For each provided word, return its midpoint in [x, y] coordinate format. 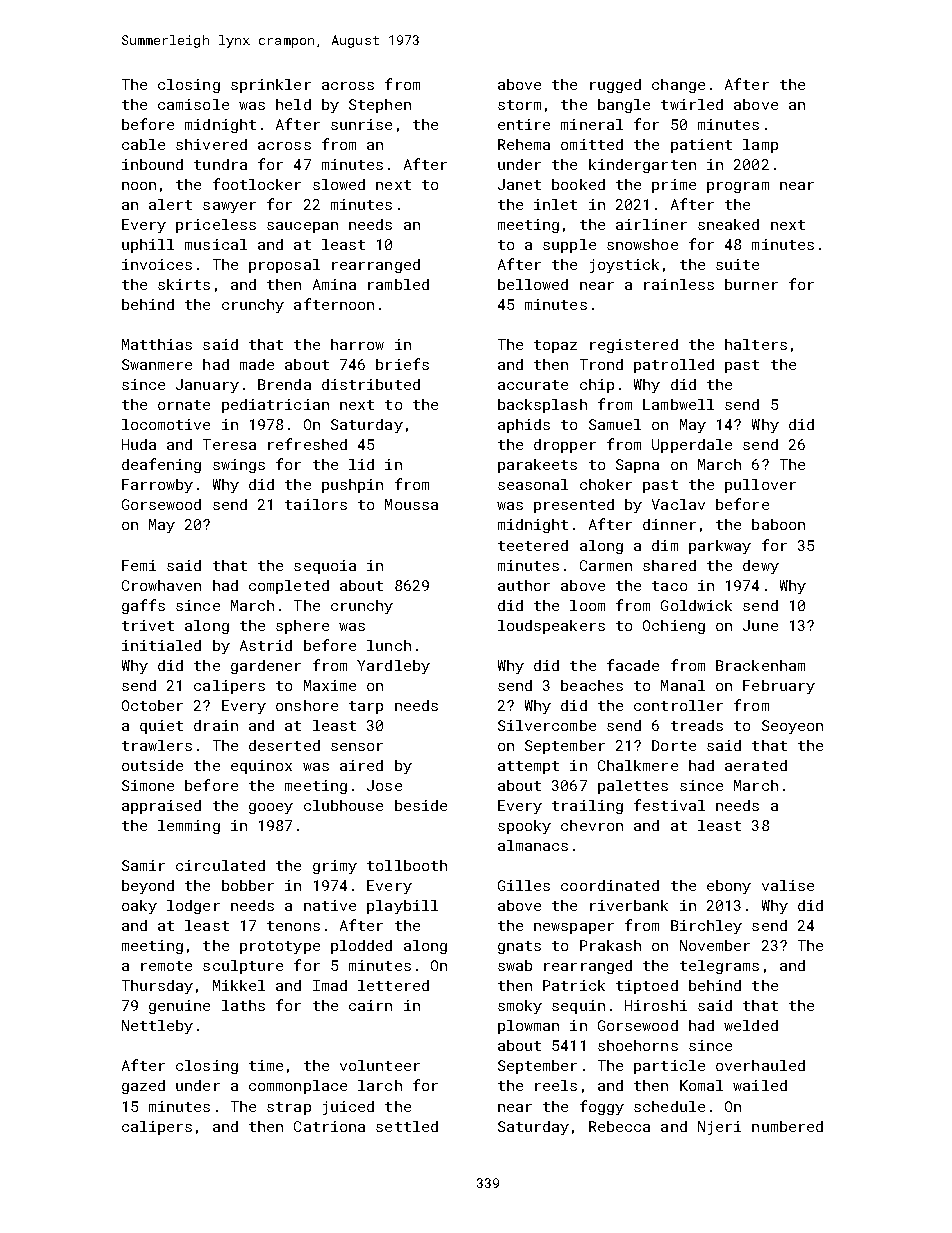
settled [407, 1126]
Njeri [719, 1128]
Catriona [329, 1126]
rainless [679, 284]
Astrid [266, 645]
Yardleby [393, 667]
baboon [778, 524]
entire [524, 124]
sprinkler [271, 86]
